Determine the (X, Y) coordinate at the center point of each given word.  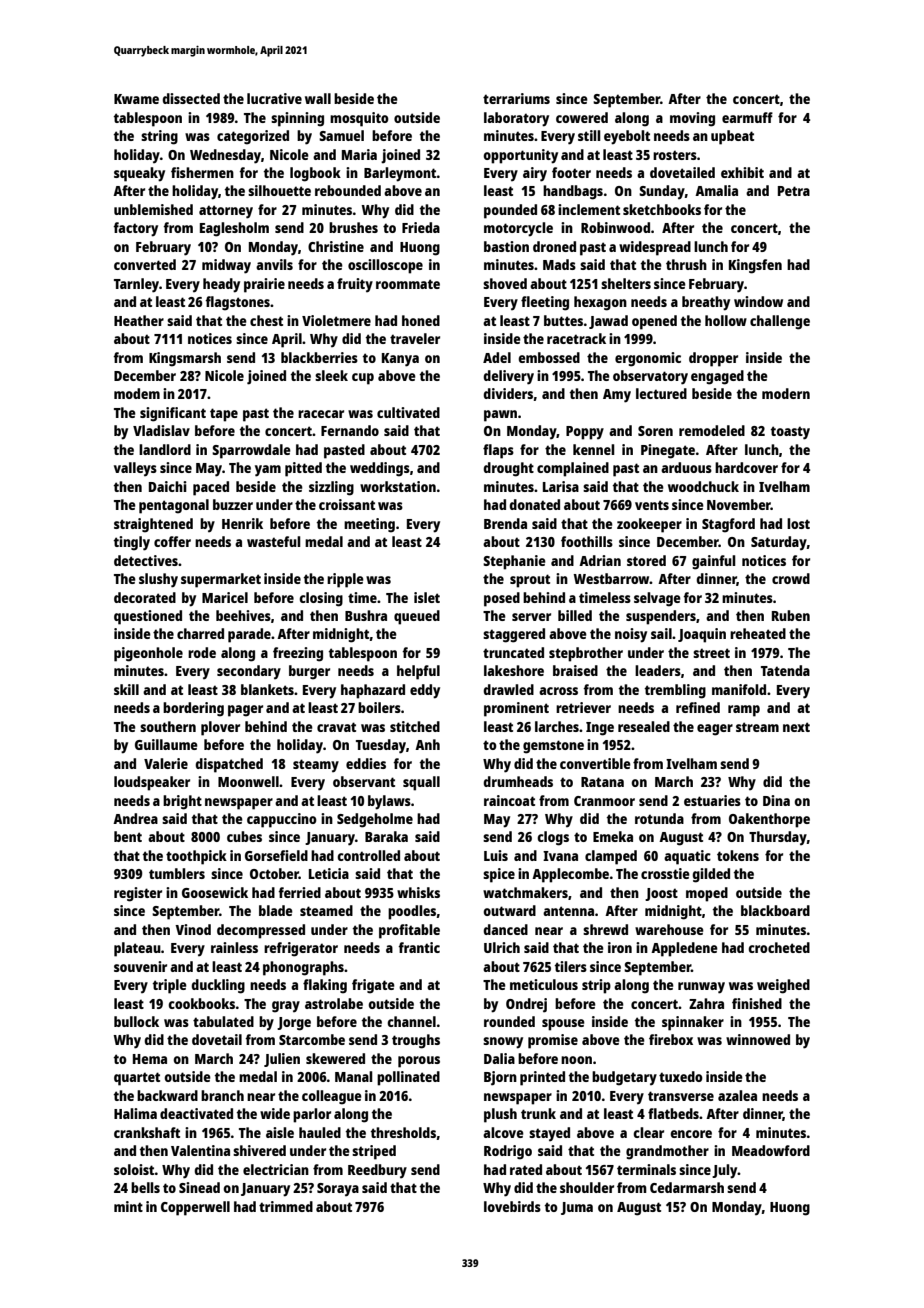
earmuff (747, 117)
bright (182, 802)
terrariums (516, 98)
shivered (259, 1150)
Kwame (136, 99)
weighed (783, 986)
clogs (553, 838)
